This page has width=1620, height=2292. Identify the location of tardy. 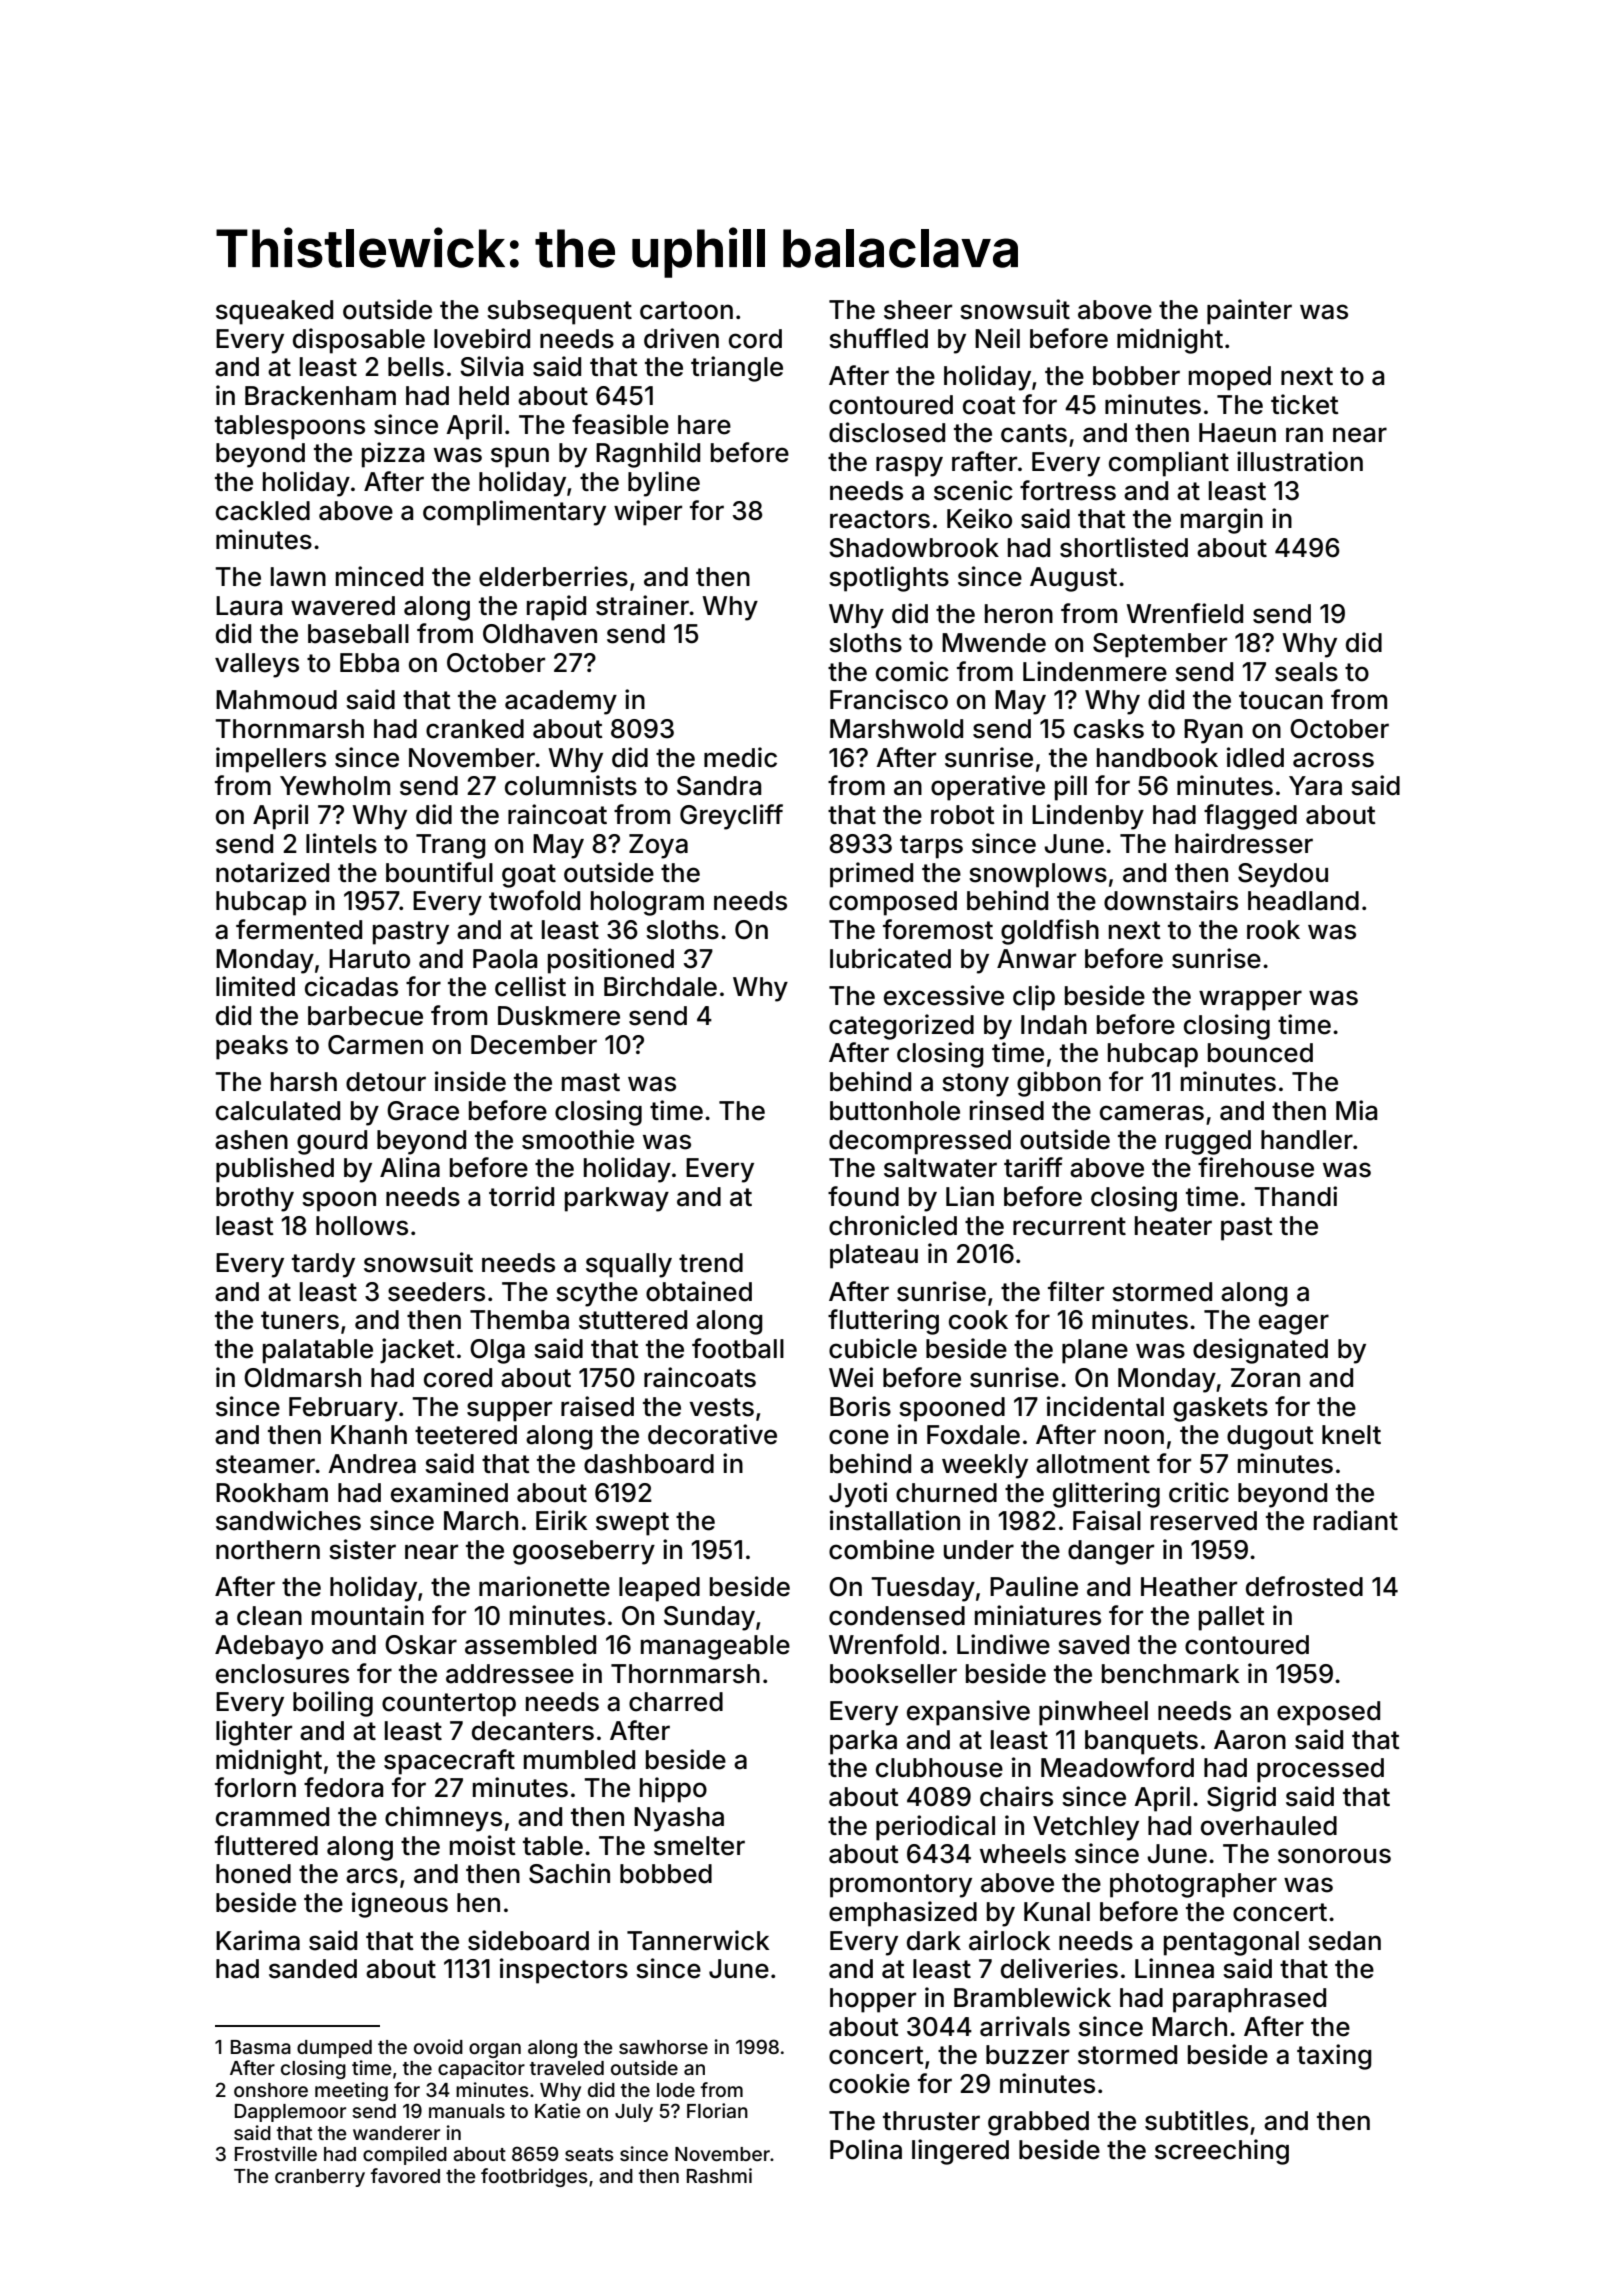
(323, 1265).
